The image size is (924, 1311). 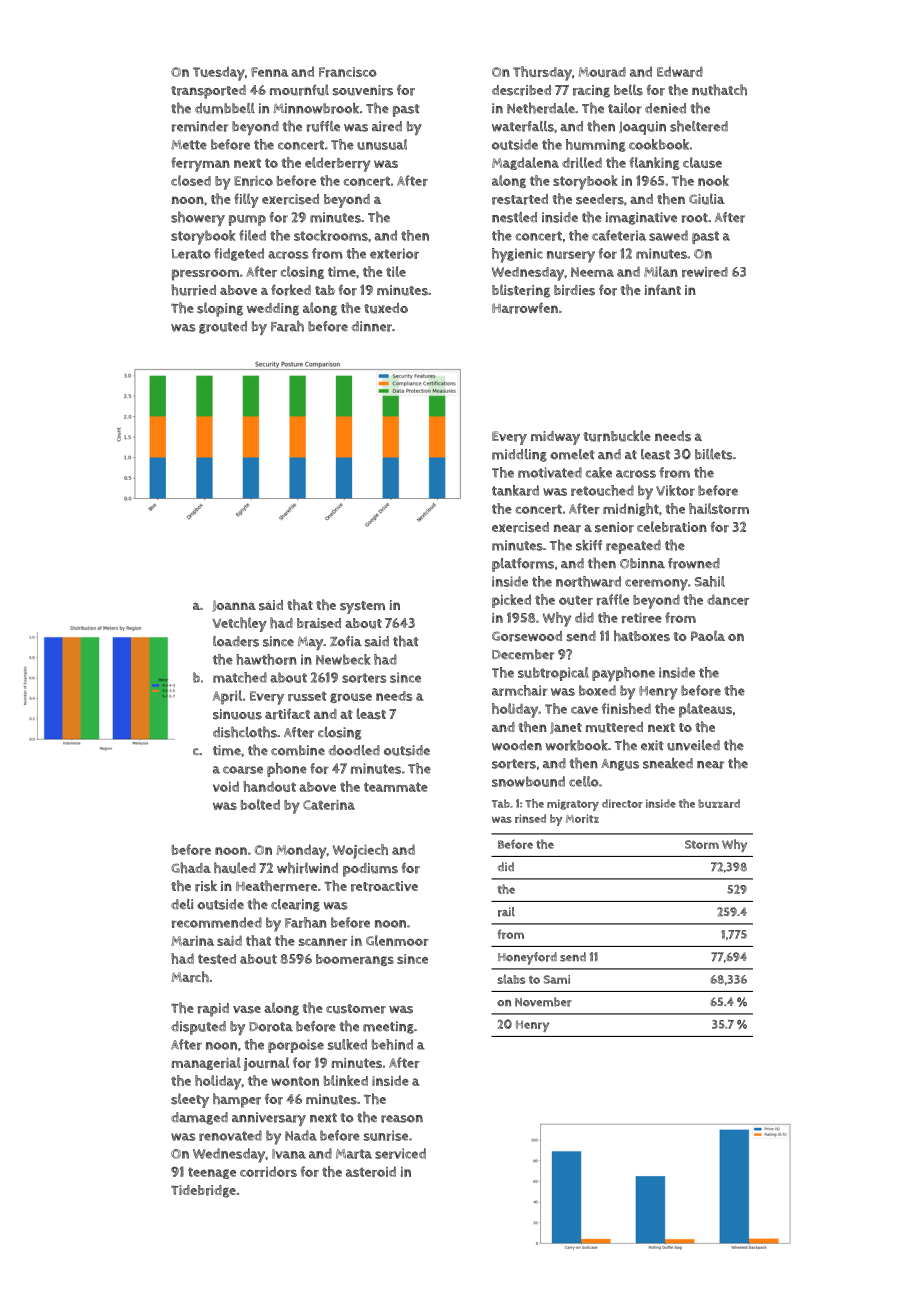 What do you see at coordinates (400, 1153) in the page?
I see `serviced` at bounding box center [400, 1153].
